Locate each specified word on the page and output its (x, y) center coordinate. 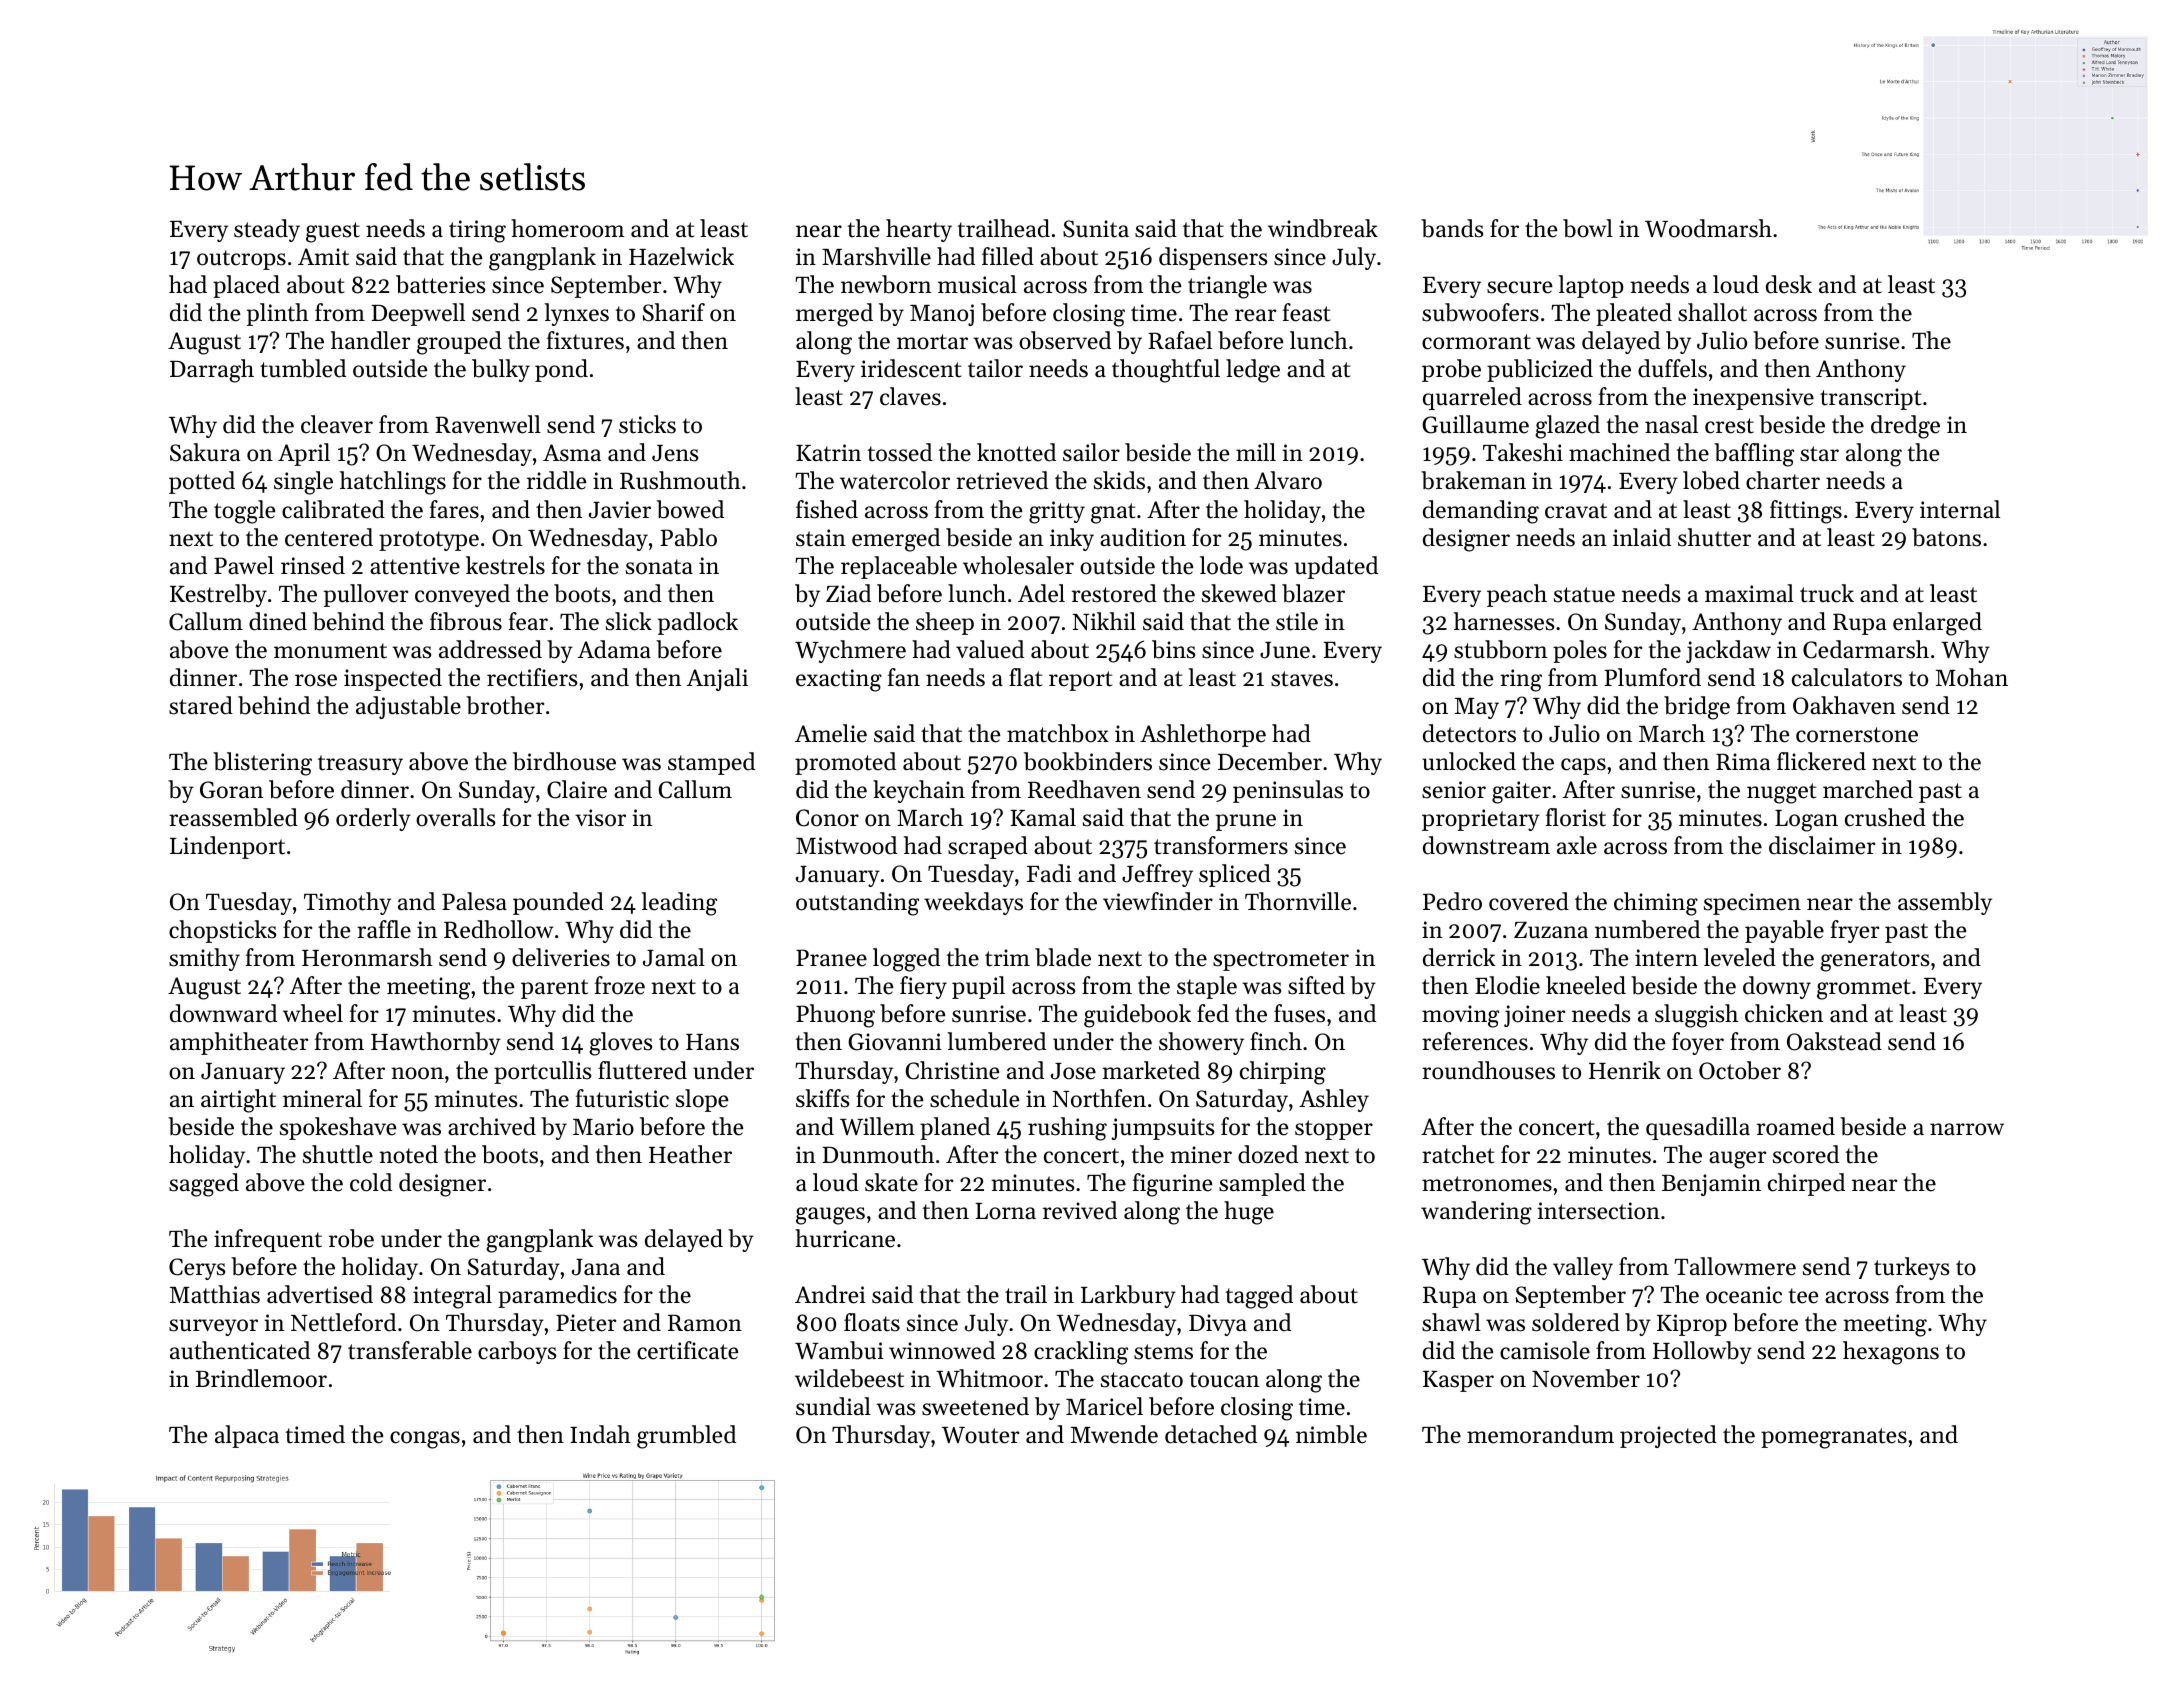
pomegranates (1834, 1438)
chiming (1656, 904)
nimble (1331, 1434)
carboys (517, 1352)
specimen (1752, 904)
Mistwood (846, 845)
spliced (1235, 875)
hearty (919, 230)
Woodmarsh (1708, 228)
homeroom (567, 228)
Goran (231, 790)
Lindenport (227, 847)
